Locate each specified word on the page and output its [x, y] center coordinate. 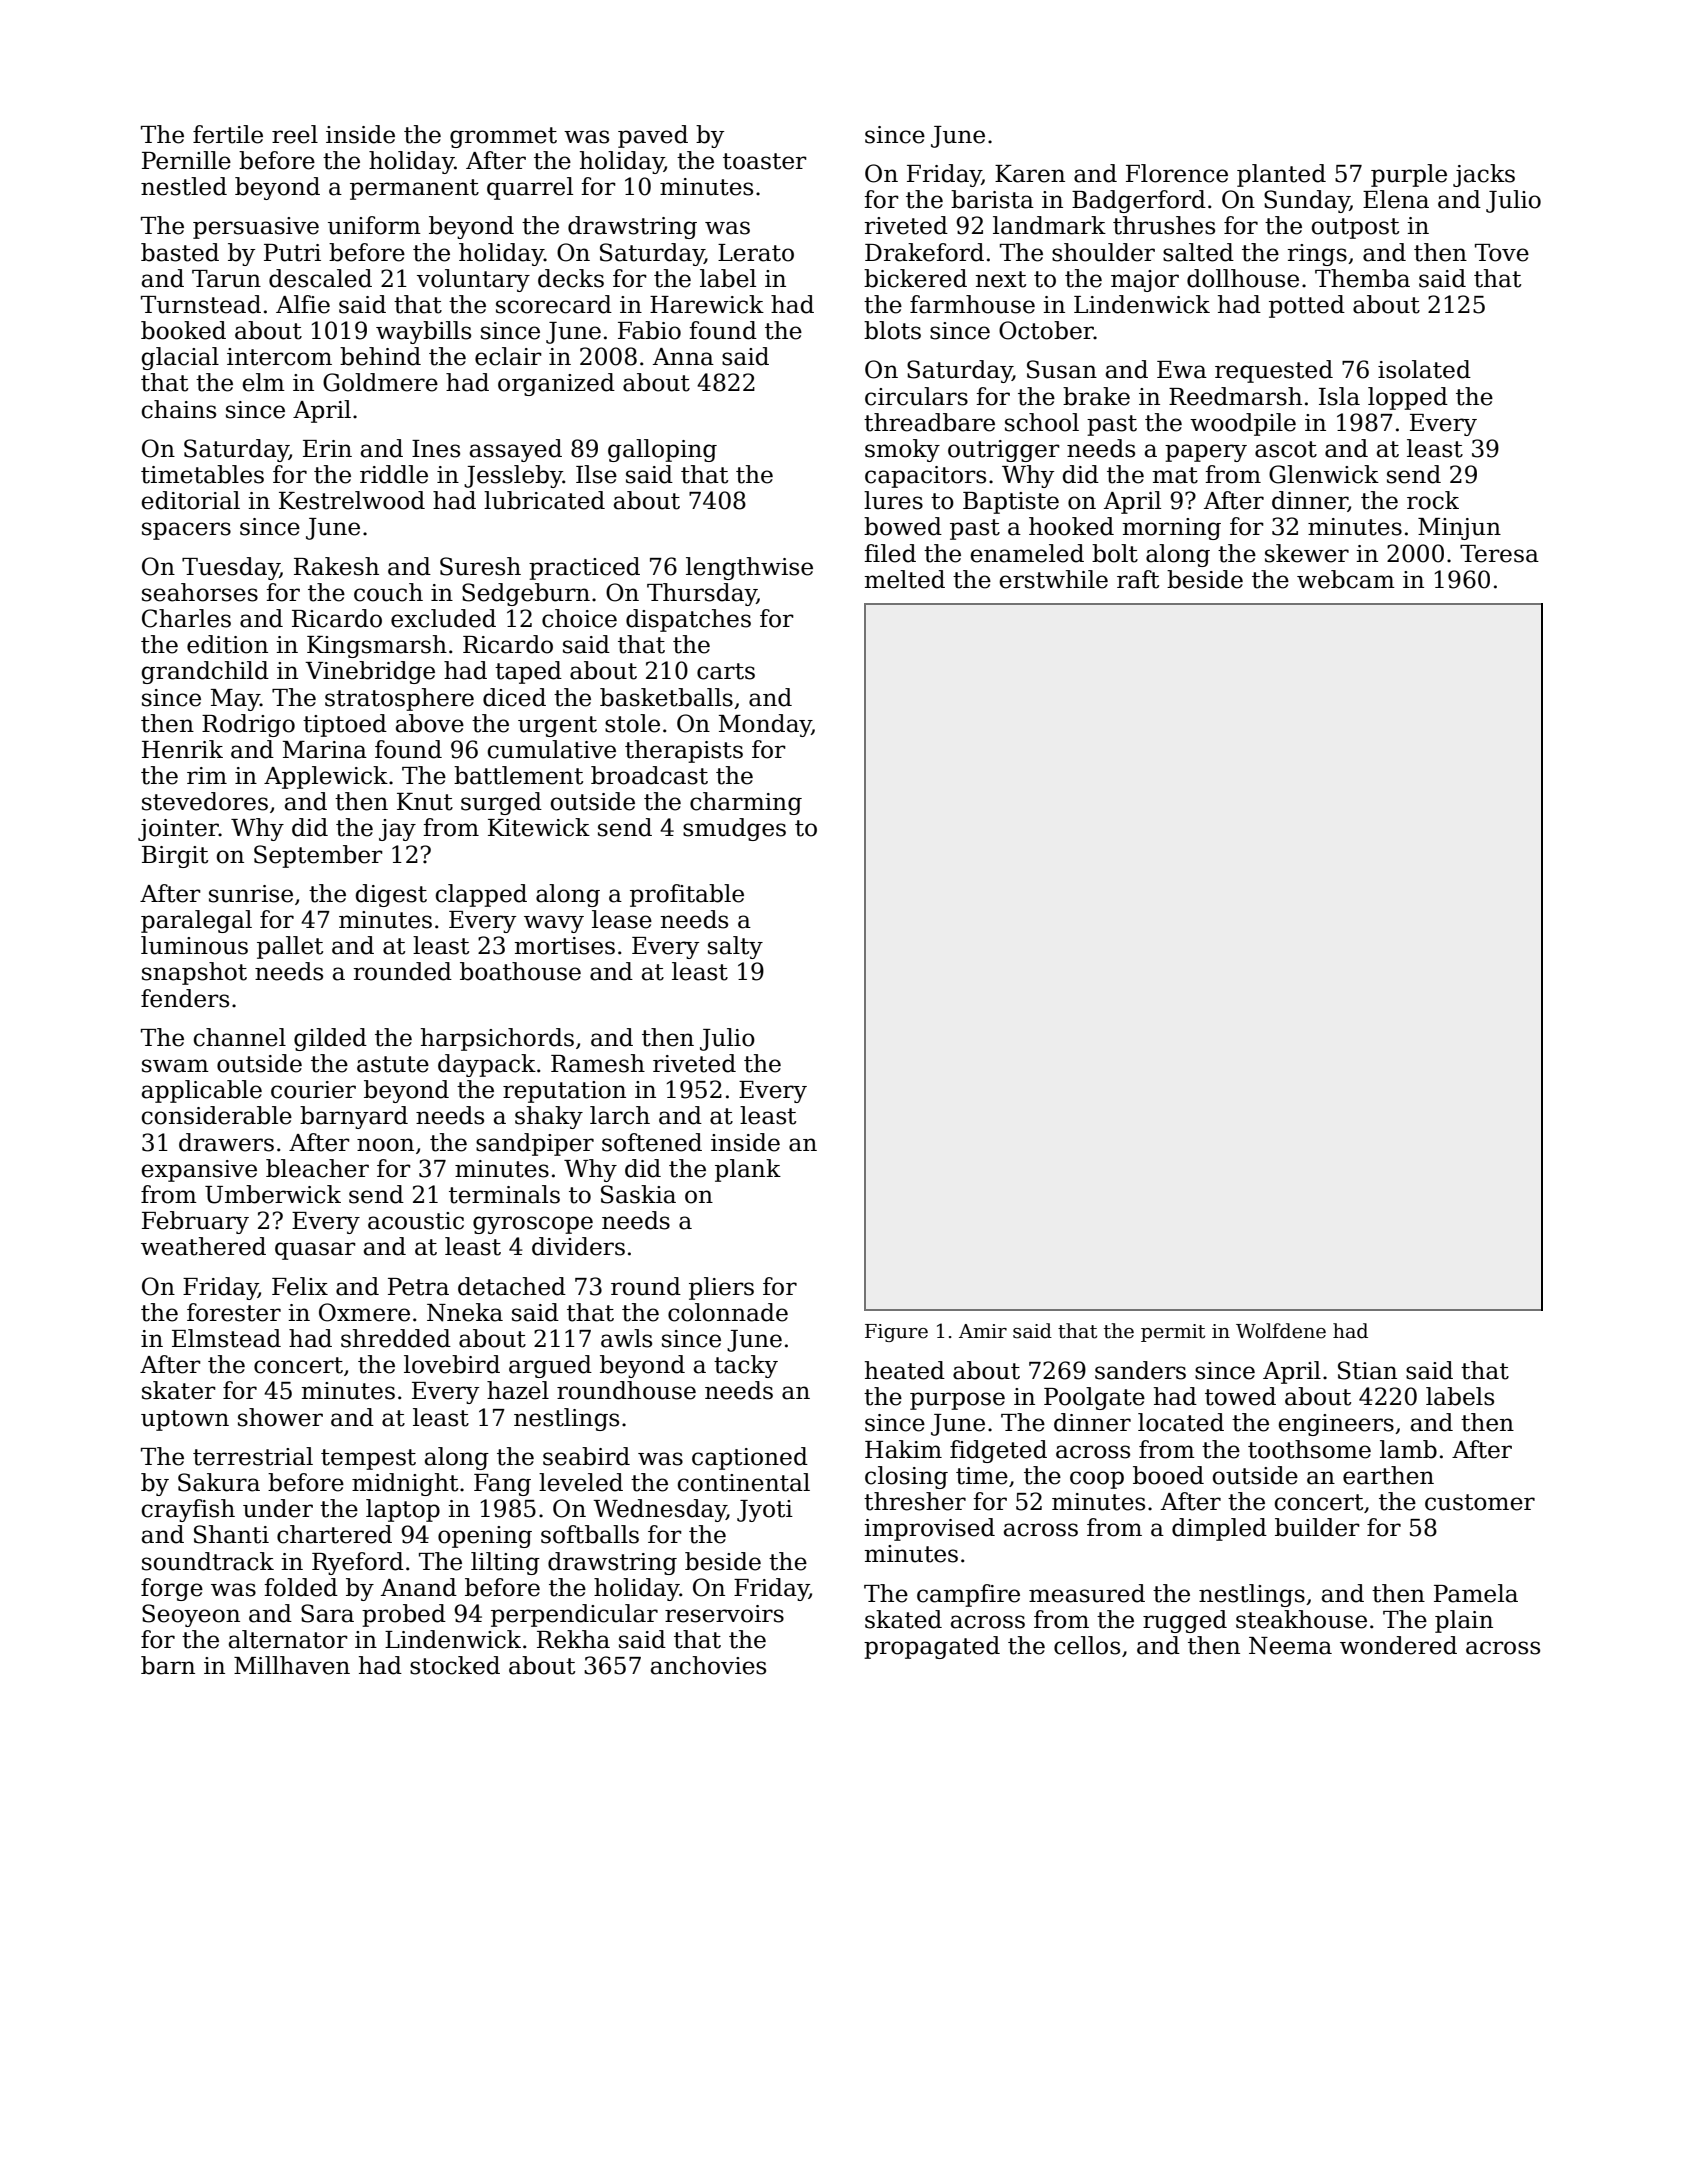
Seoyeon [191, 1615]
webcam [1346, 579]
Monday [765, 725]
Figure [896, 1333]
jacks [1484, 175]
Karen [1030, 174]
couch [388, 592]
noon [385, 1145]
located [1181, 1422]
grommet [503, 137]
